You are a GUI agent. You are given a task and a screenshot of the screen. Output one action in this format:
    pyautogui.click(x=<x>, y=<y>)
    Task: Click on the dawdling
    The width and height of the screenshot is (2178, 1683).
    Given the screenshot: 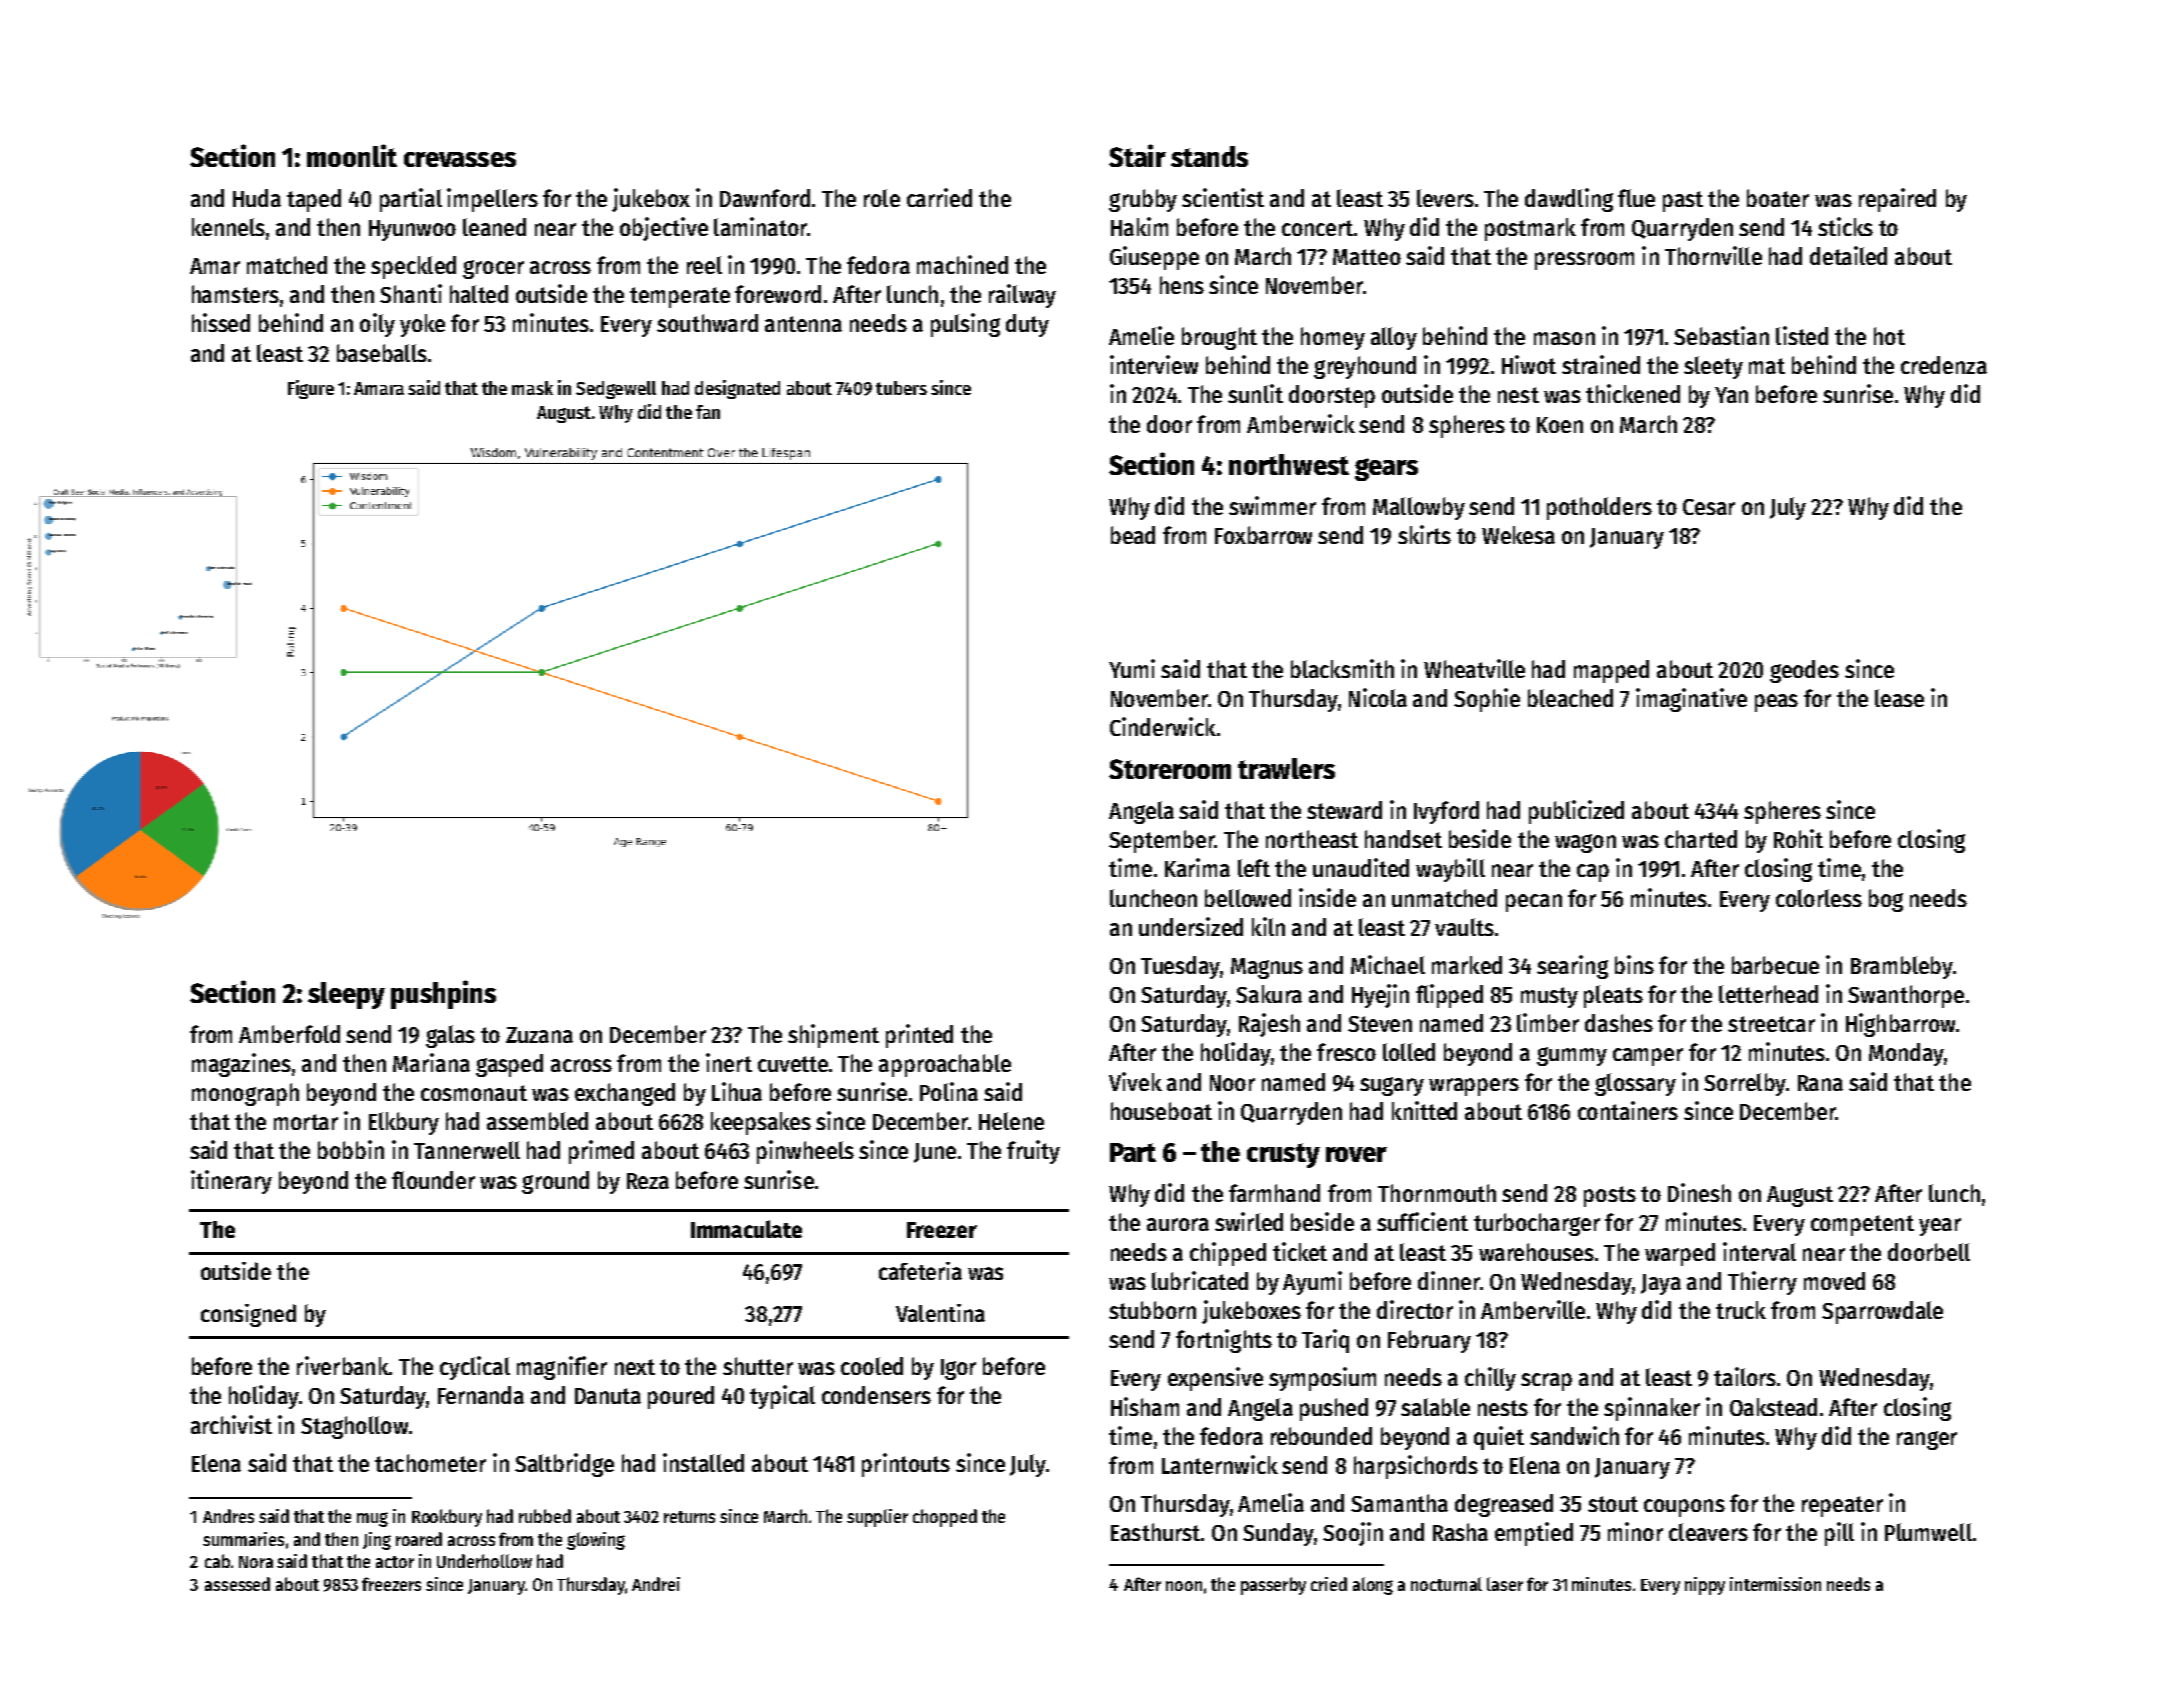 What is the action you would take?
    pyautogui.click(x=1569, y=200)
